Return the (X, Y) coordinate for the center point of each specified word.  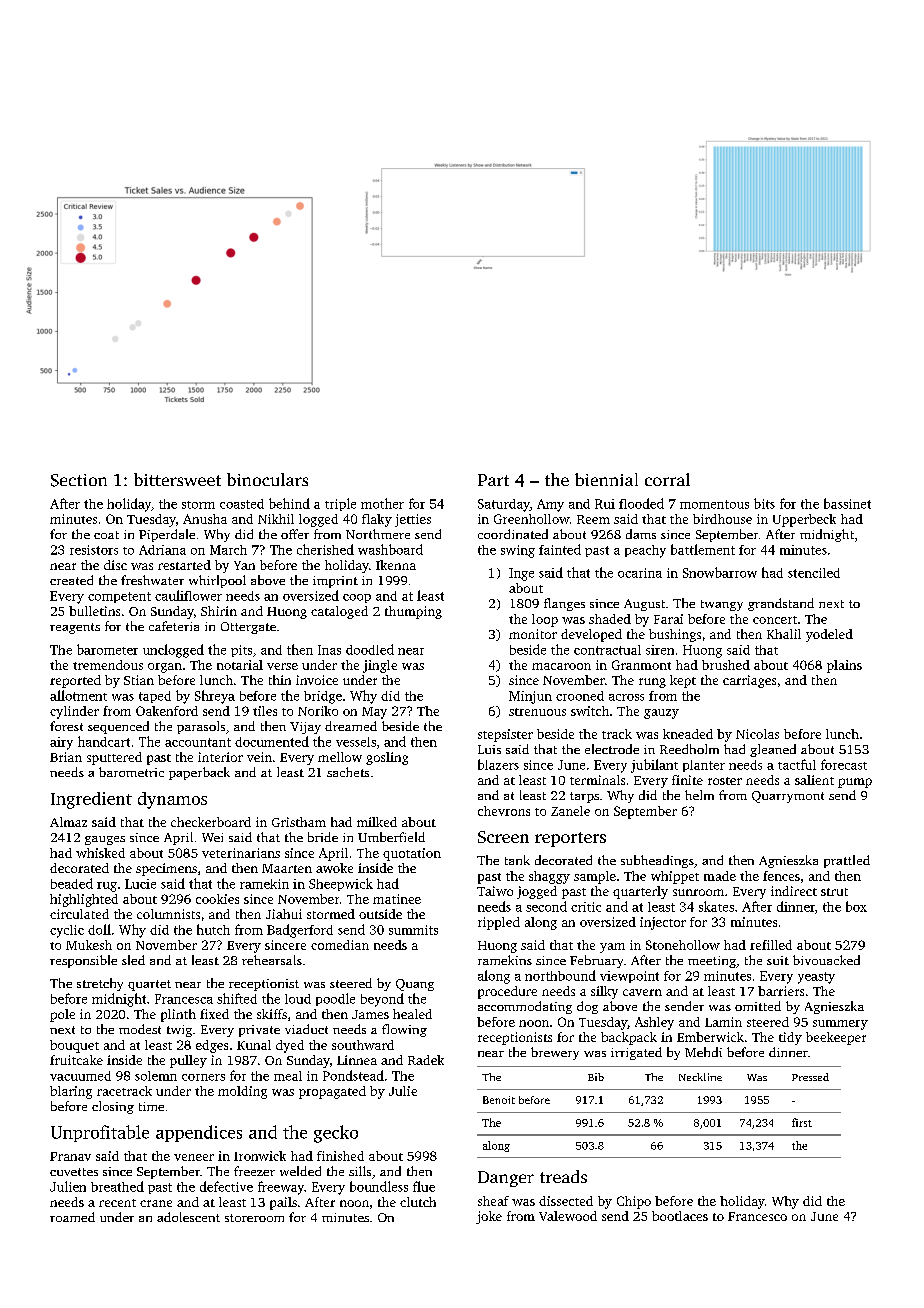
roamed (72, 1217)
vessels (356, 742)
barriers (781, 991)
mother (382, 503)
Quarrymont (788, 797)
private (259, 1031)
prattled (847, 861)
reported (75, 681)
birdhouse (722, 519)
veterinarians (241, 853)
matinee (397, 899)
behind (289, 503)
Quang (415, 985)
